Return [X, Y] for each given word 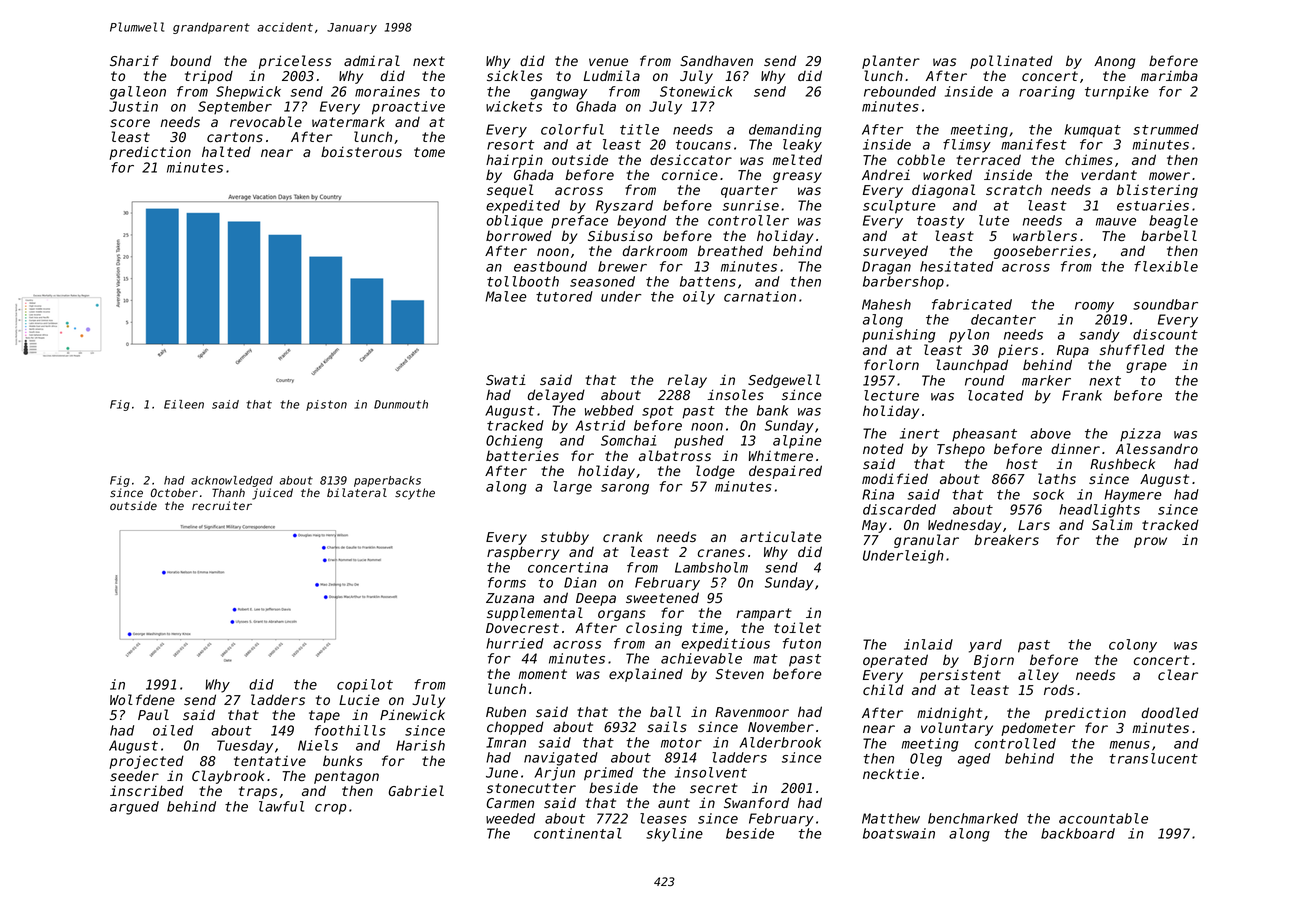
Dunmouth [401, 404]
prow [1150, 542]
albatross [675, 455]
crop [331, 809]
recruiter [222, 505]
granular [926, 541]
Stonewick [696, 91]
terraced [989, 159]
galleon [138, 93]
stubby [565, 538]
